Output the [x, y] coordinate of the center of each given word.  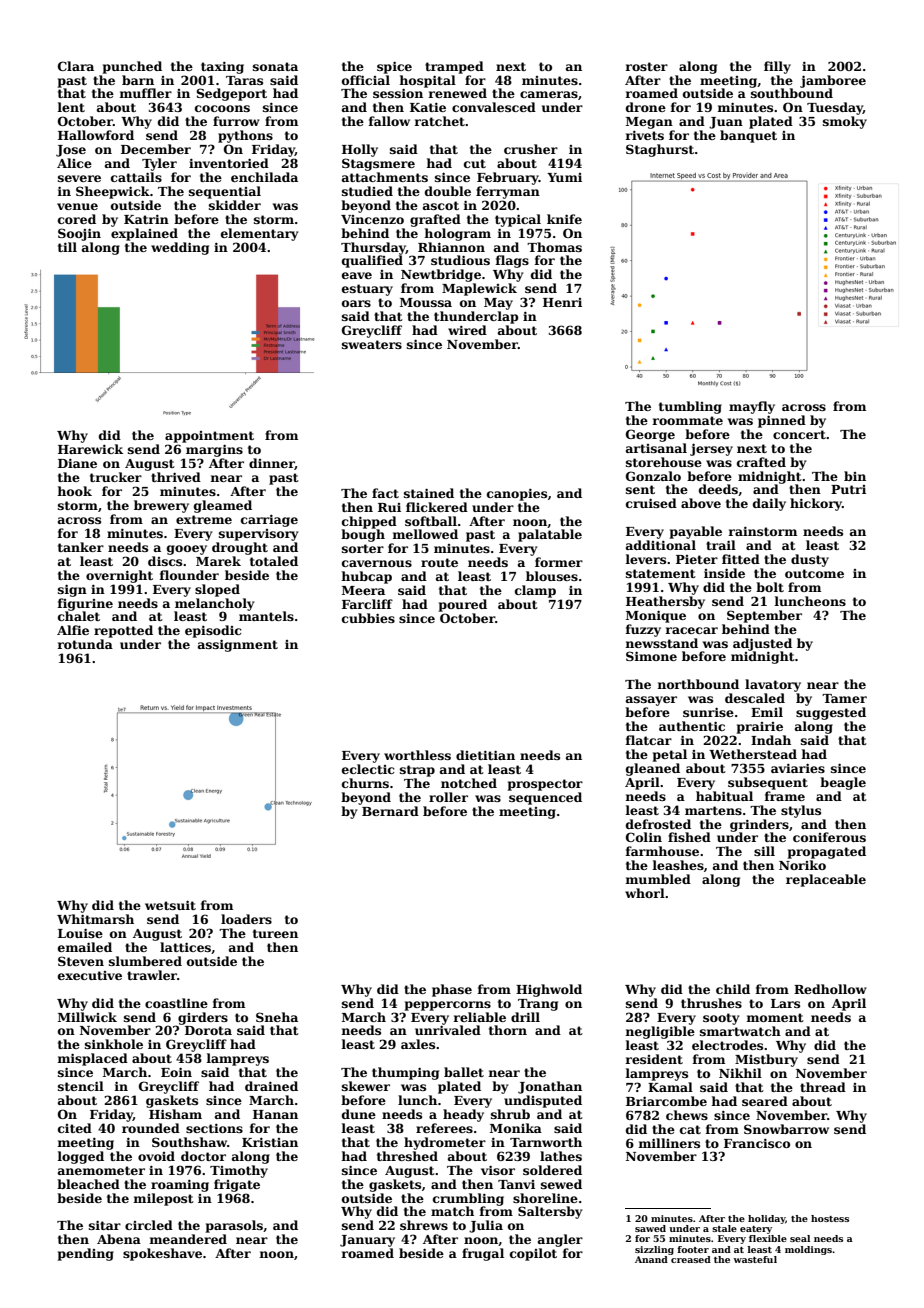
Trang [538, 1005]
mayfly [752, 407]
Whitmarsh [95, 919]
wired [467, 330]
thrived [176, 477]
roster [646, 66]
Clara [76, 66]
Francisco [757, 1143]
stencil [81, 1086]
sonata [275, 66]
